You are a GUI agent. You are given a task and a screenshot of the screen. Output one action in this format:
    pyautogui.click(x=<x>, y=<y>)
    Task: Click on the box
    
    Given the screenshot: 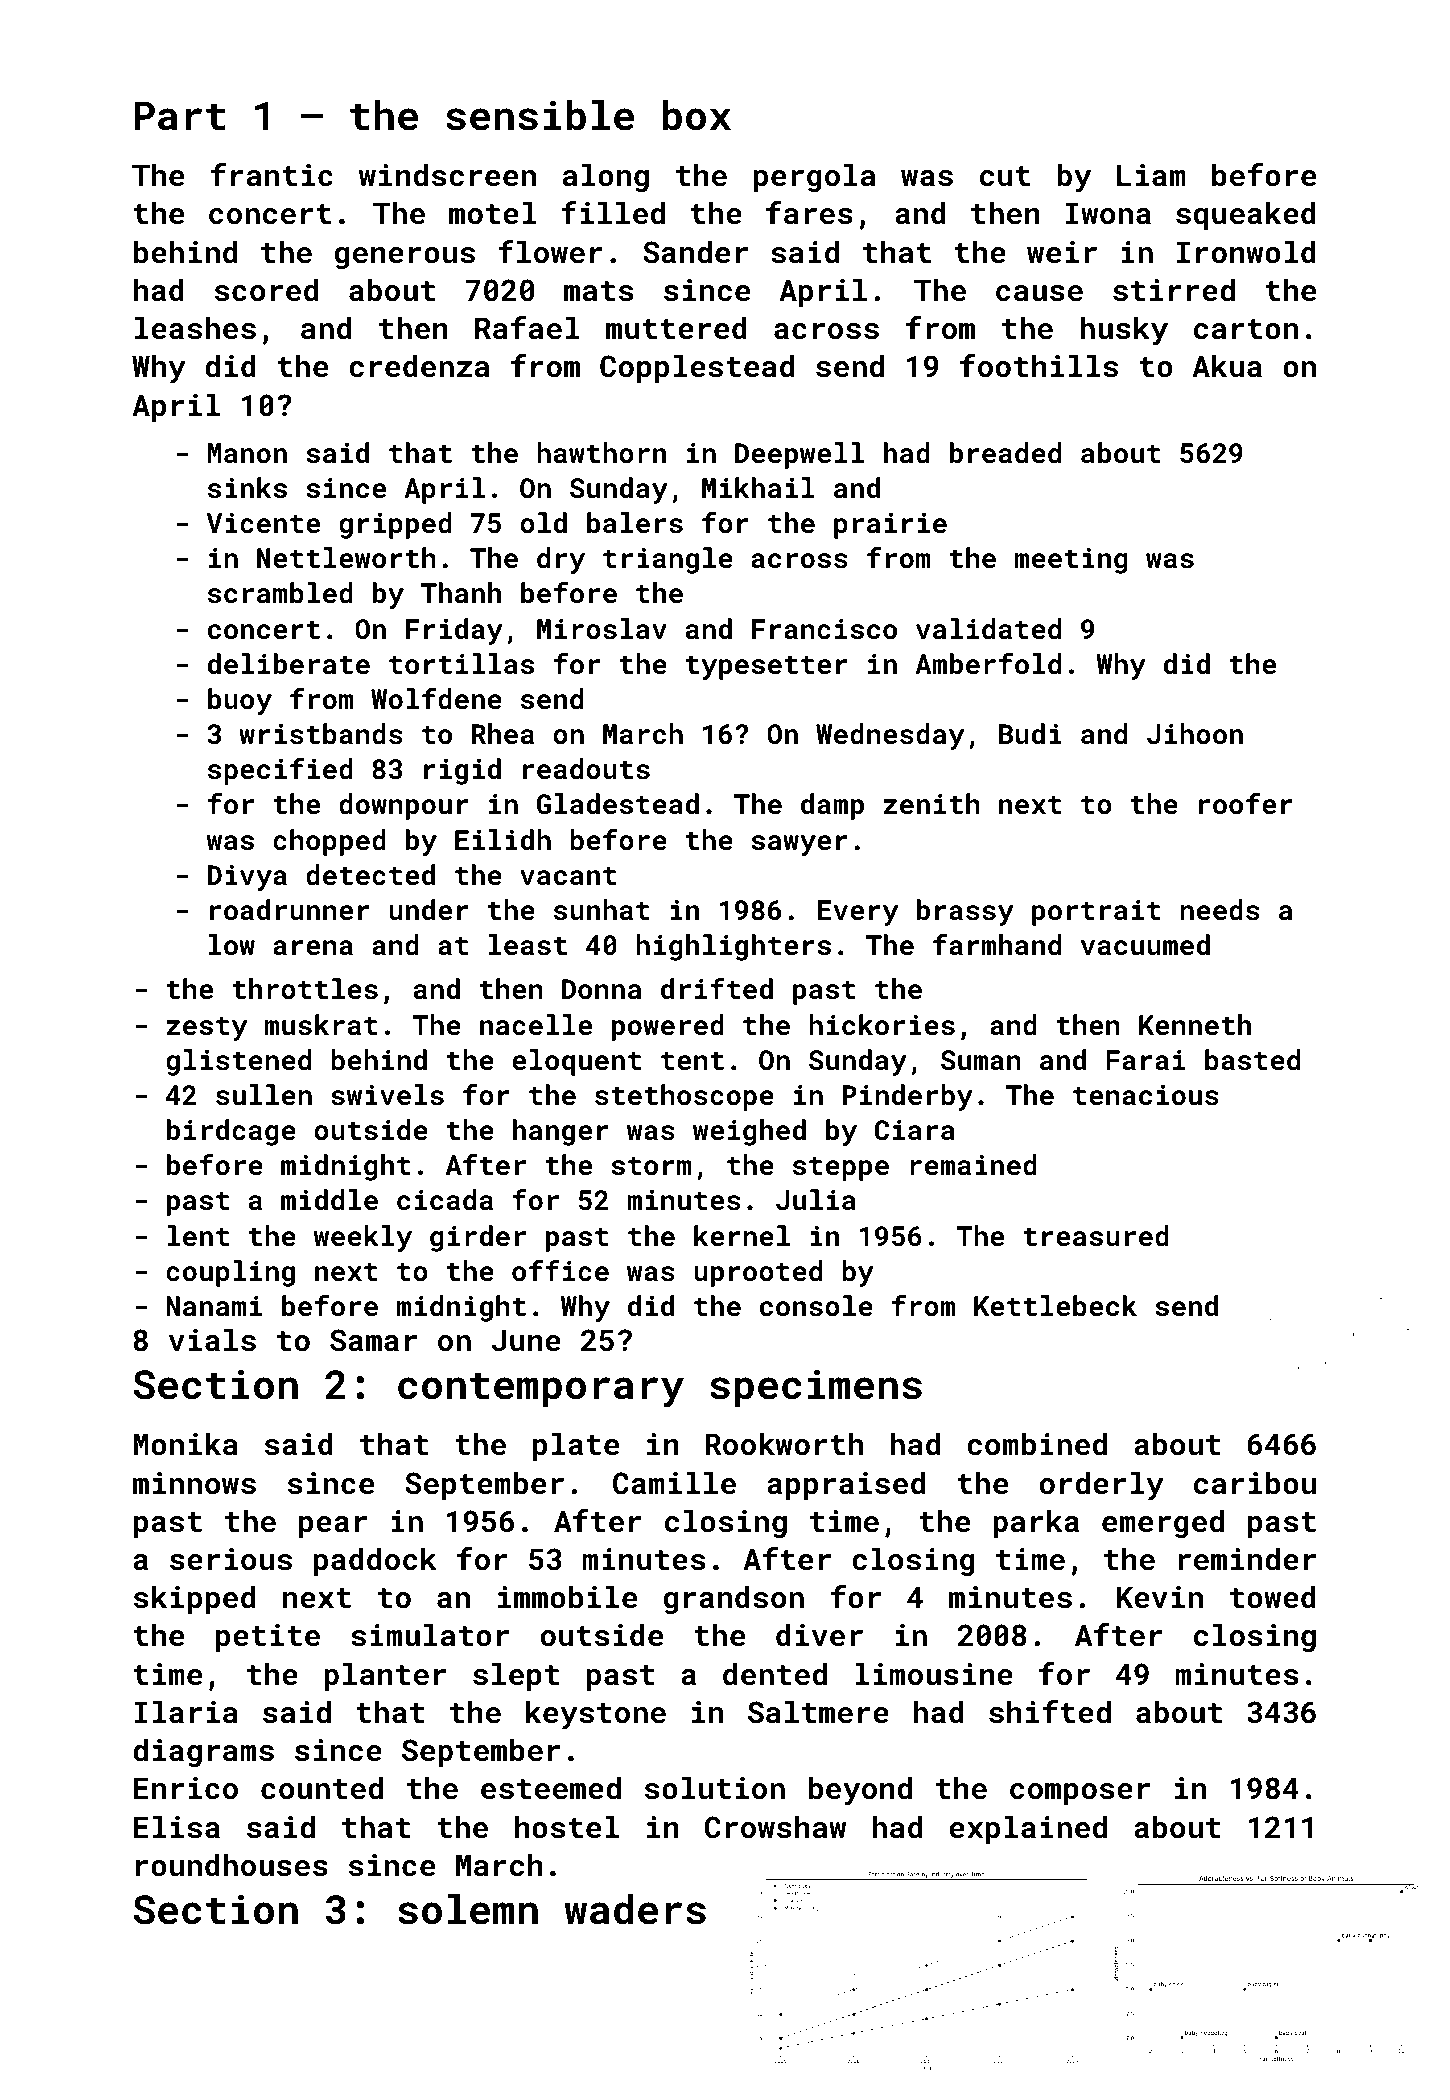 What is the action you would take?
    pyautogui.click(x=697, y=115)
